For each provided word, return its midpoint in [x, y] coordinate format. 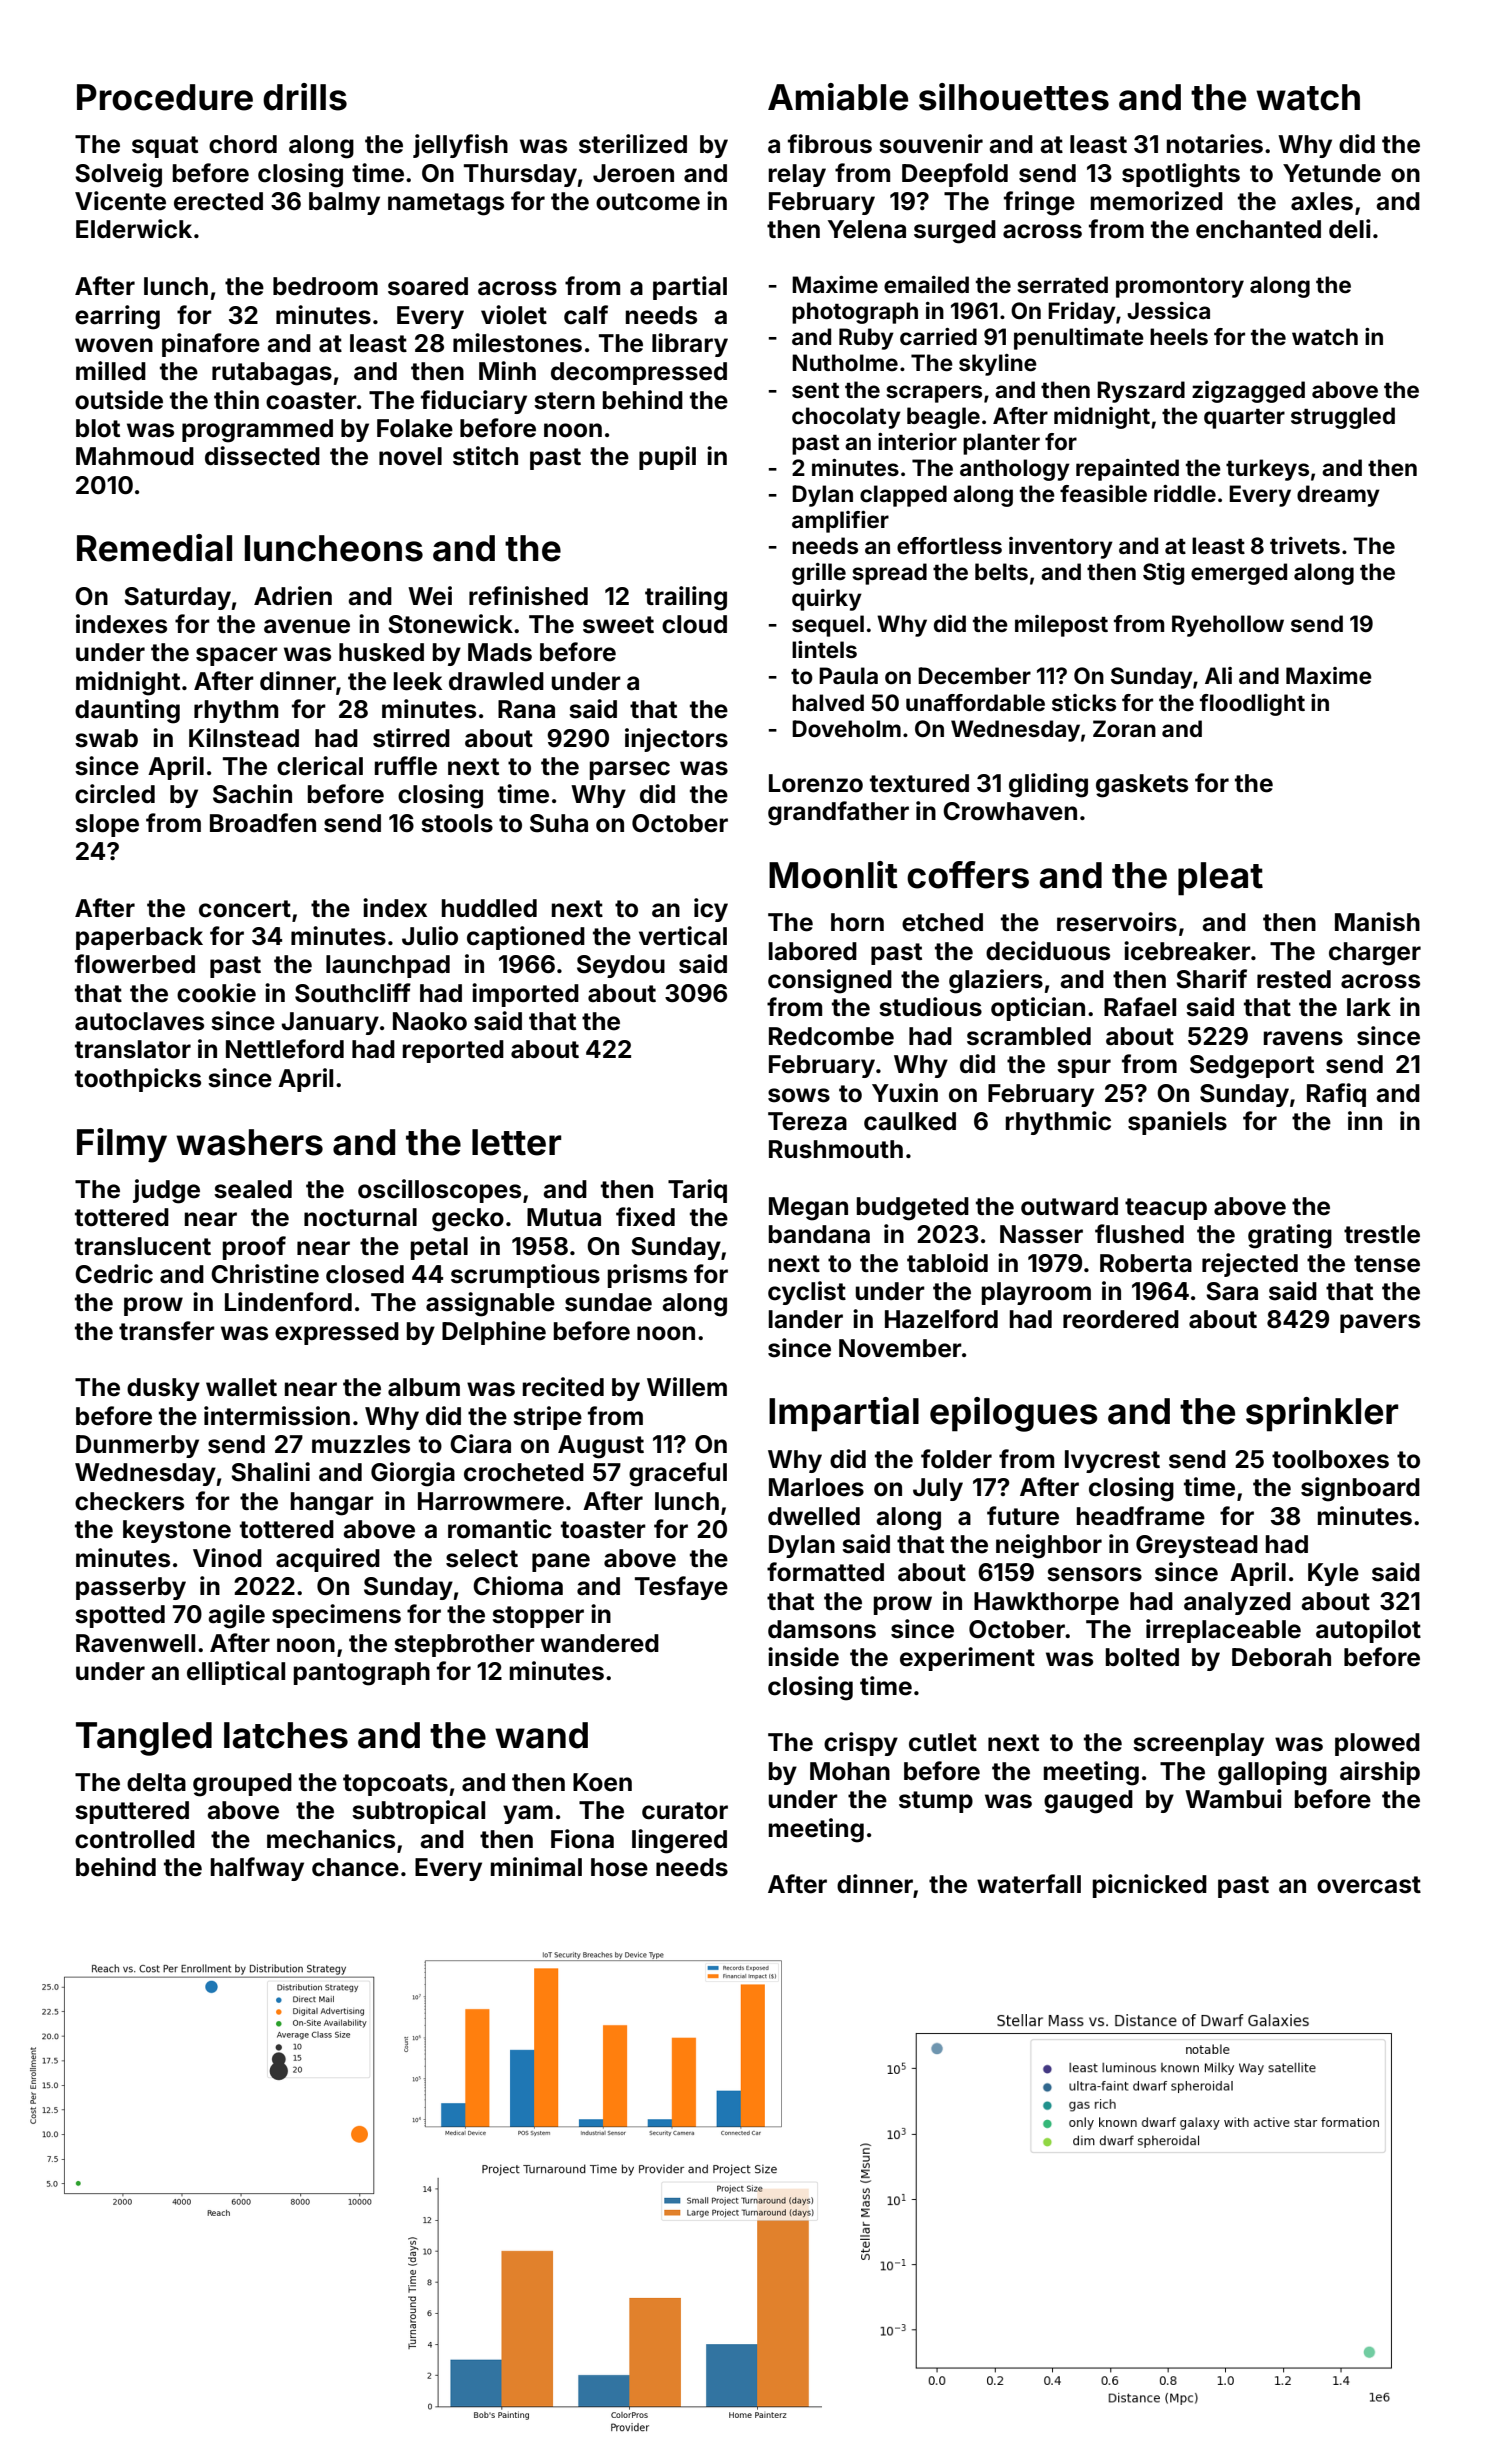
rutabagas [272, 374]
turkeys [1267, 470]
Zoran [1124, 728]
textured [919, 783]
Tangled [144, 1739]
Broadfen [263, 823]
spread [889, 574]
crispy [861, 1744]
